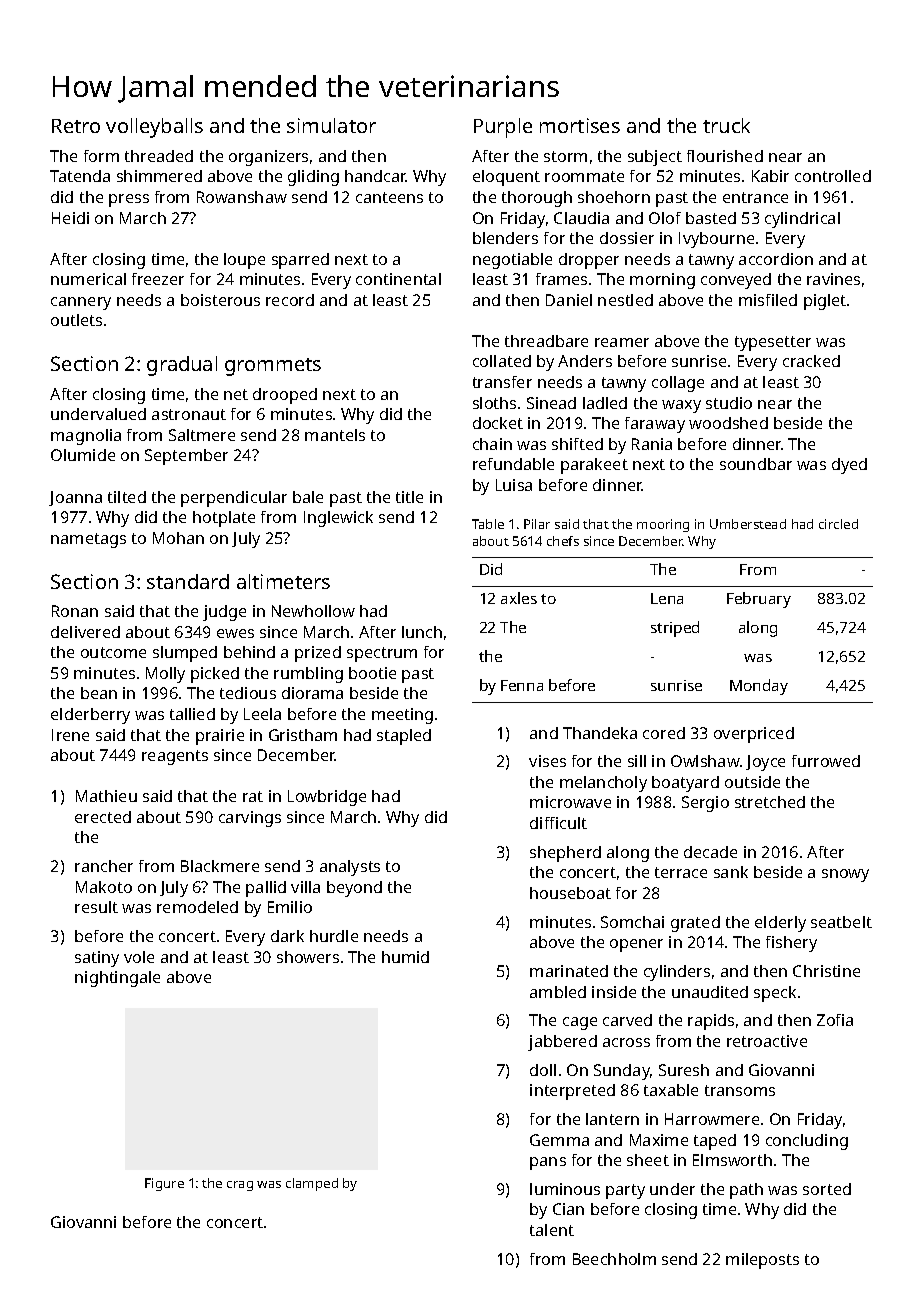 This screenshot has height=1308, width=924. Describe the element at coordinates (677, 973) in the screenshot. I see `cylinders` at that location.
